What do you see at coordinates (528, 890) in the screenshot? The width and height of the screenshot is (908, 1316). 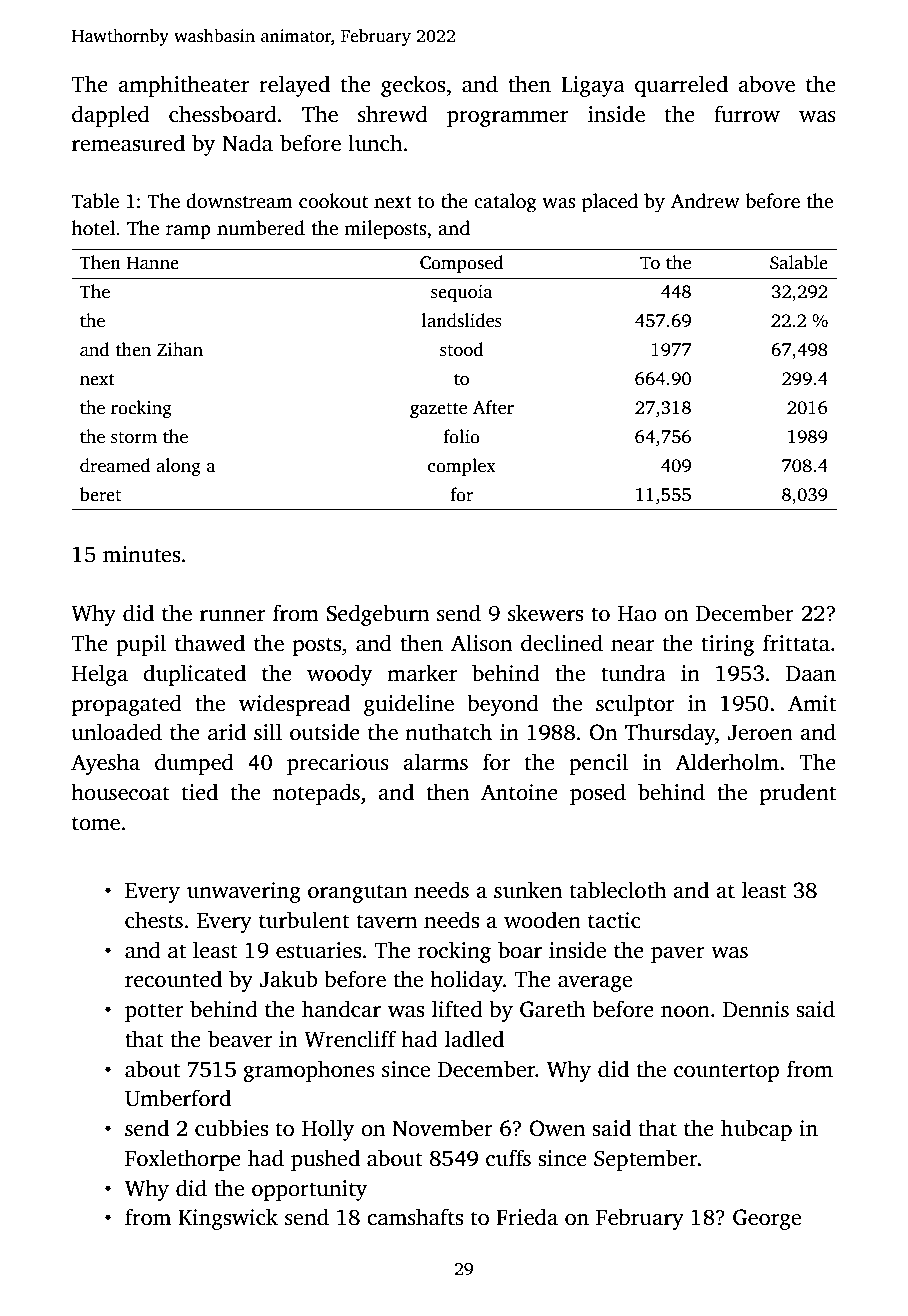 I see `sunken` at bounding box center [528, 890].
